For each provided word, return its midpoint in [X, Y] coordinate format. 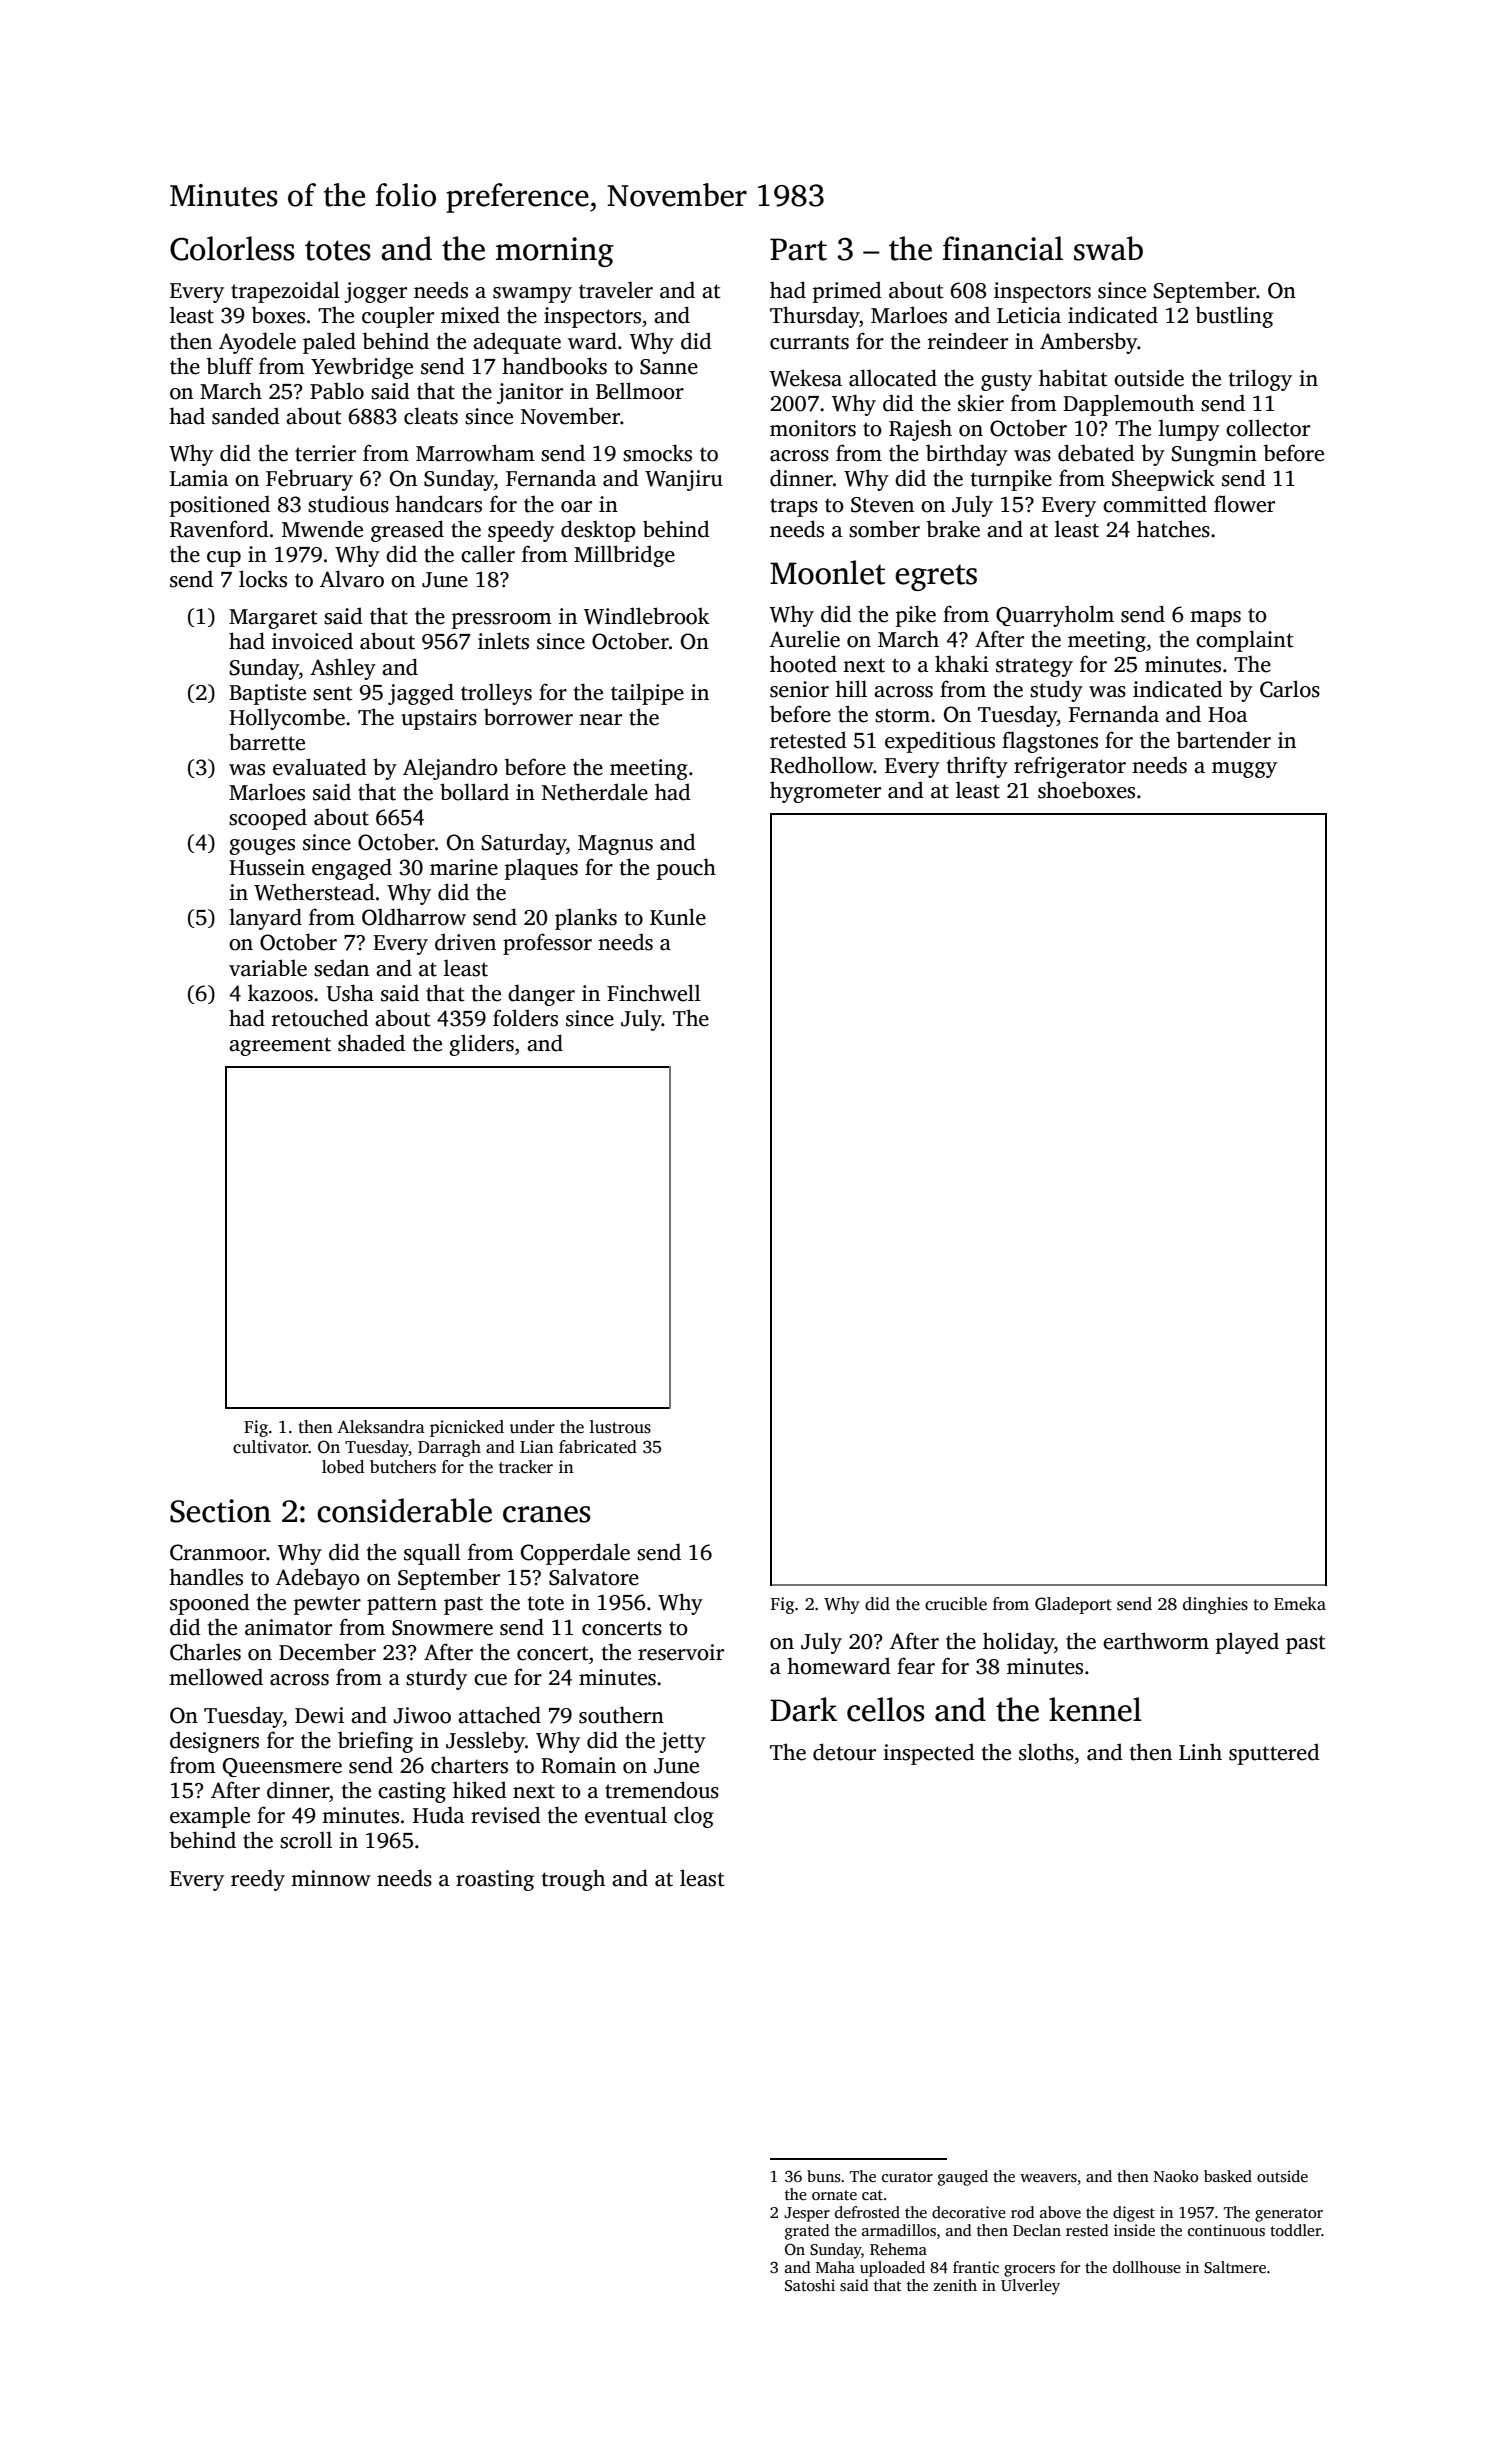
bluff [230, 366]
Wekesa [806, 378]
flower [1244, 504]
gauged [963, 2178]
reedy [258, 1880]
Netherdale [595, 792]
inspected [929, 1754]
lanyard [265, 919]
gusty [1006, 381]
